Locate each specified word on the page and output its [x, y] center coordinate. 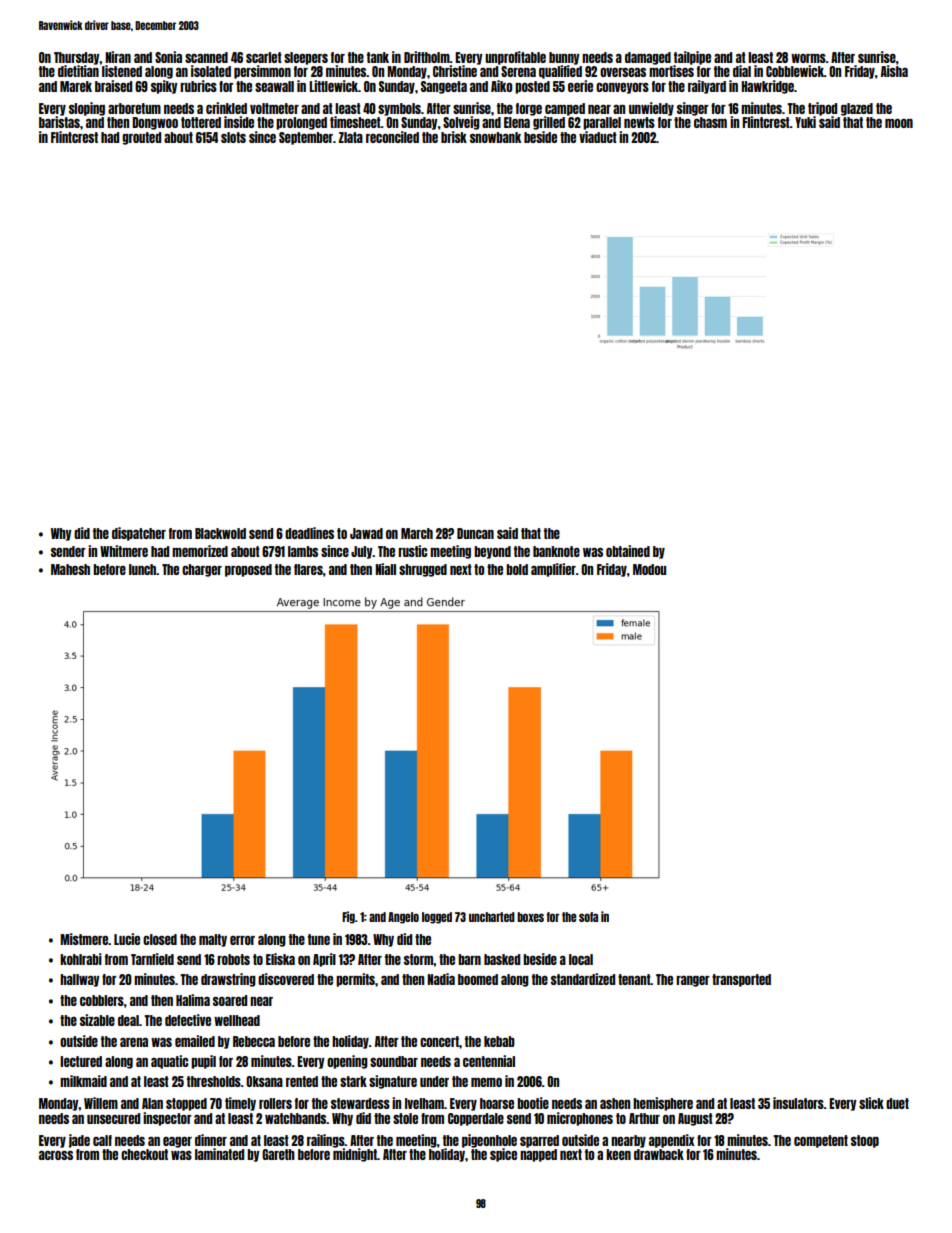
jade [79, 1141]
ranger [693, 981]
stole [405, 1118]
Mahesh [70, 569]
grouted [141, 138]
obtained [628, 551]
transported [741, 980]
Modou [649, 569]
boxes [530, 917]
